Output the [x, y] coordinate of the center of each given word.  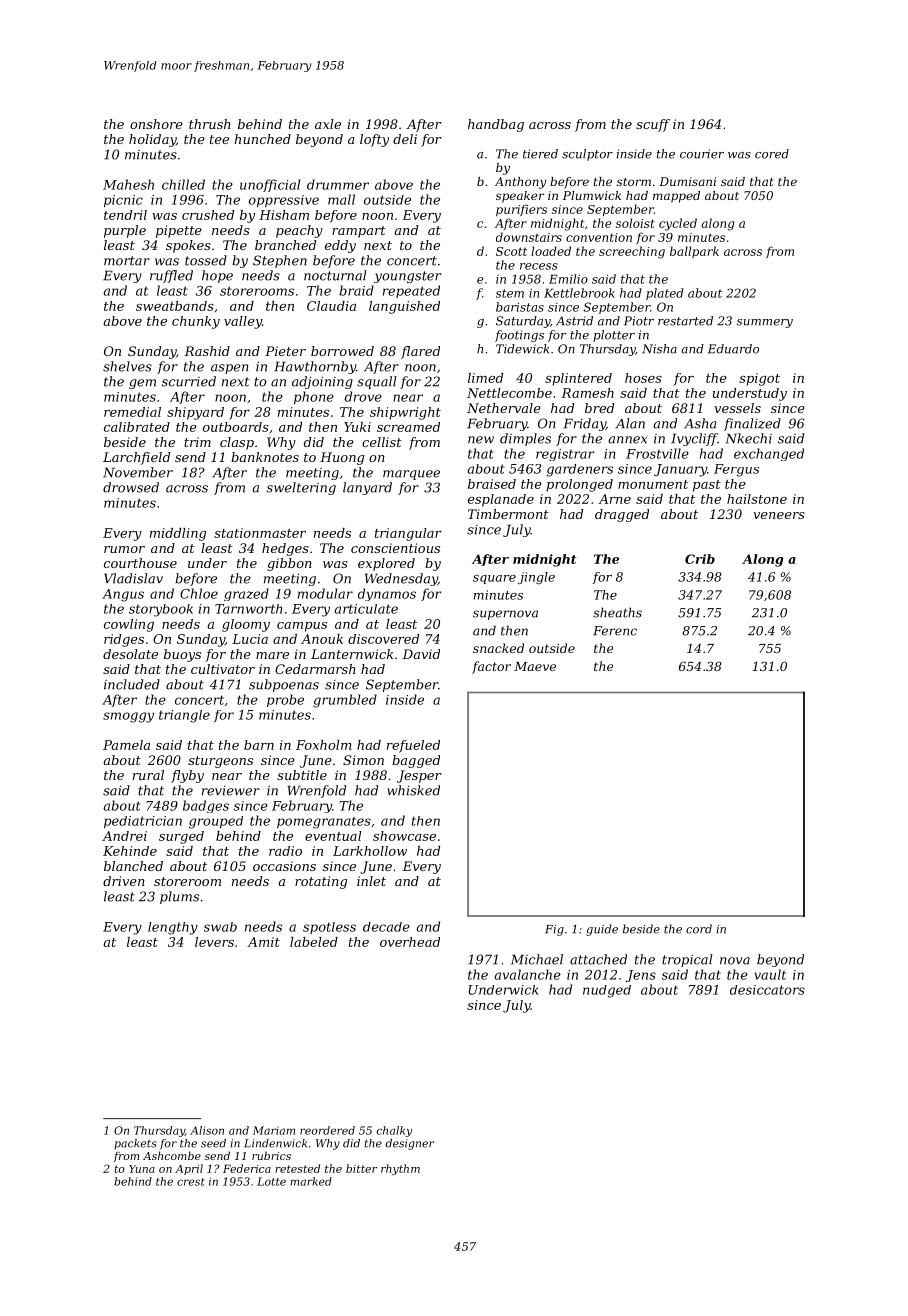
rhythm [400, 1169]
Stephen [280, 261]
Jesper [419, 776]
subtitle [302, 775]
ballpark [694, 252]
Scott [511, 251]
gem [142, 384]
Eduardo [733, 349]
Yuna [142, 1169]
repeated [411, 291]
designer [410, 1144]
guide [602, 930]
